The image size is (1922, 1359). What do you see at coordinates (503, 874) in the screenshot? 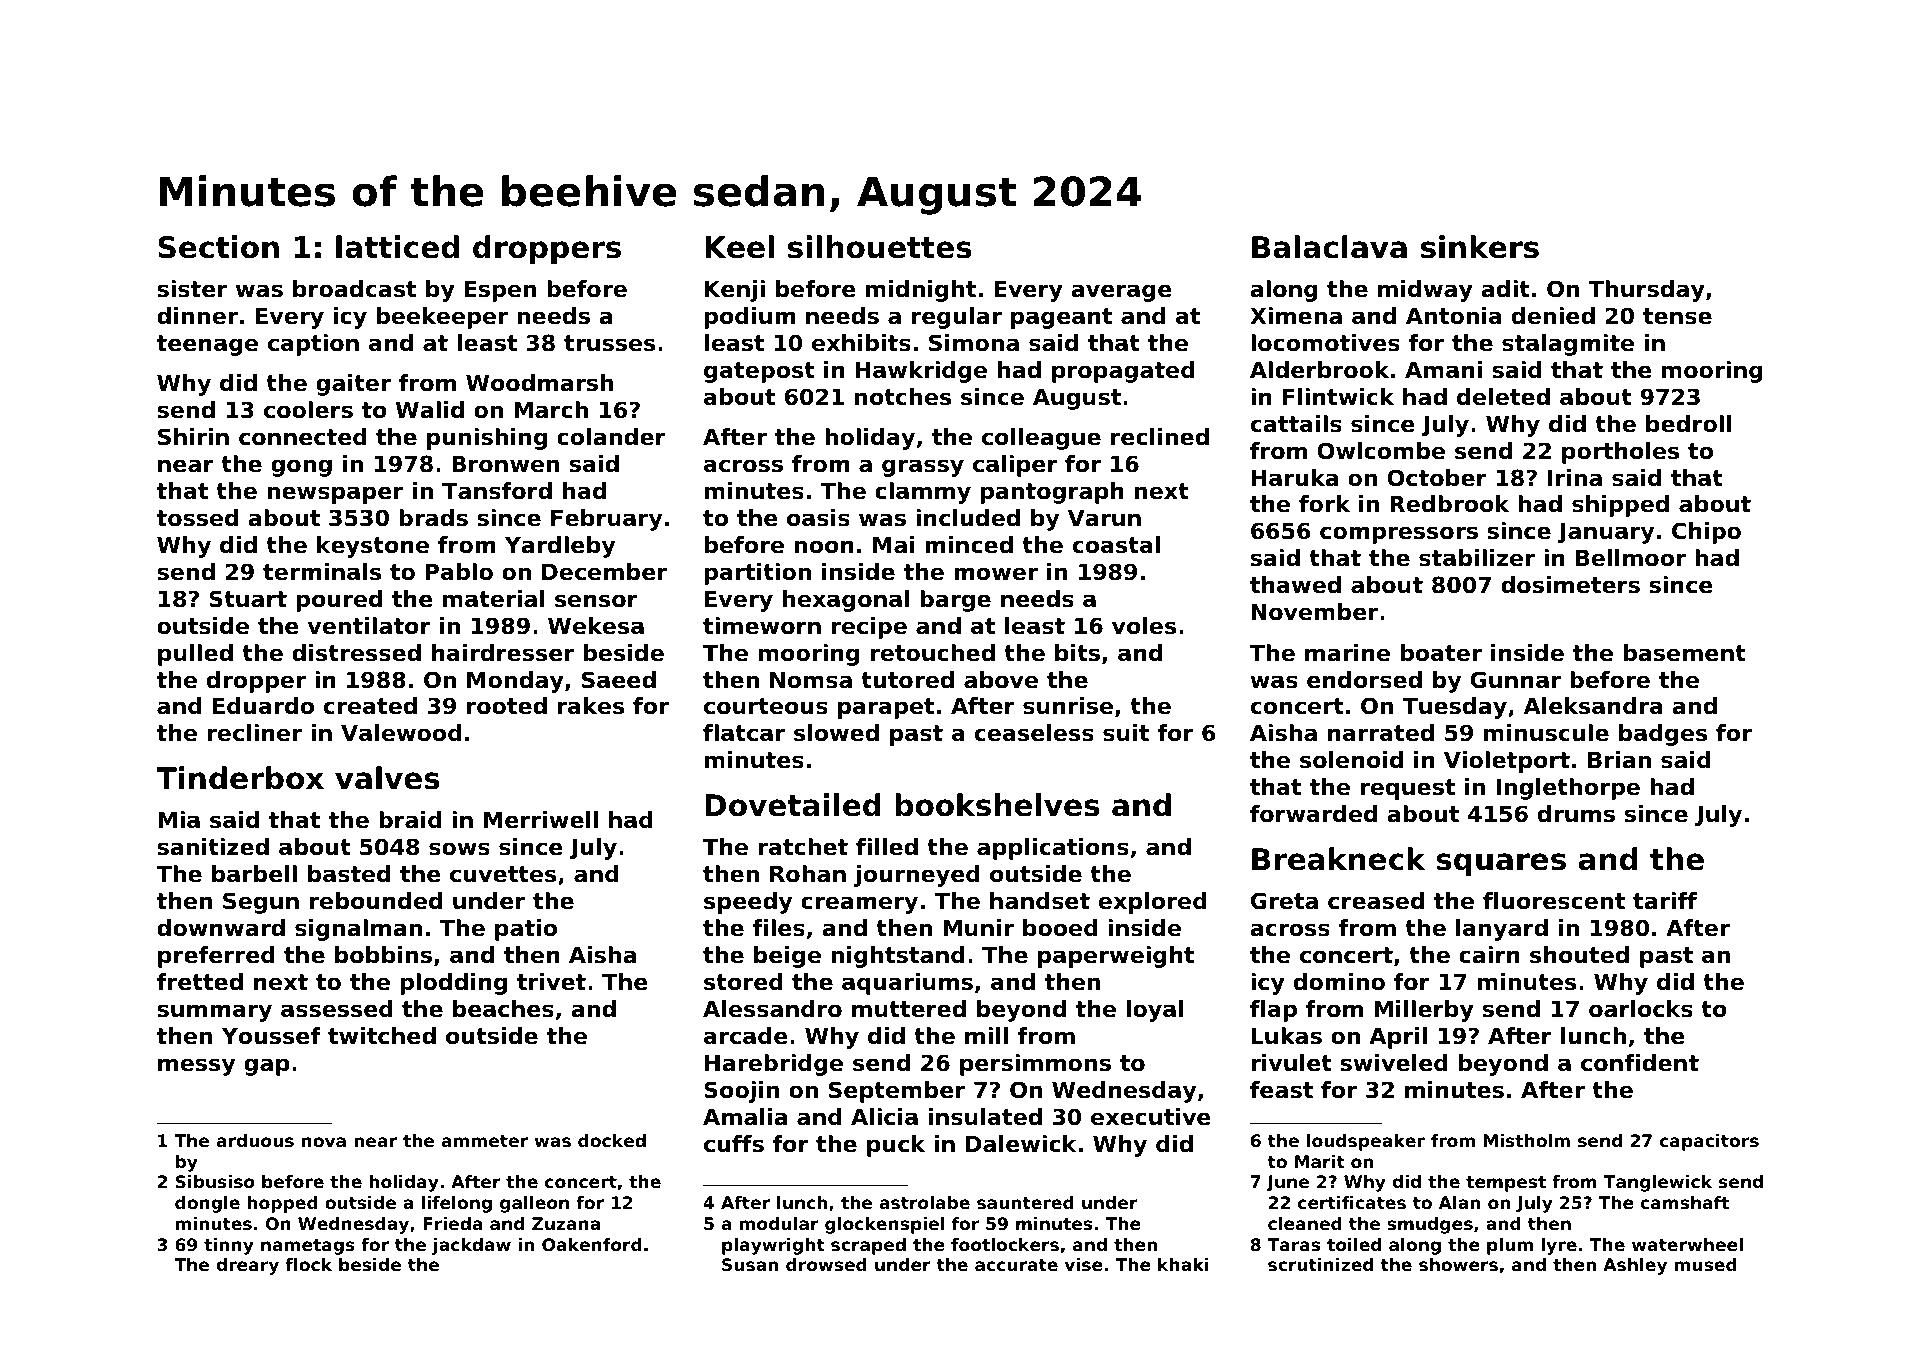
I see `cuvettes` at bounding box center [503, 874].
